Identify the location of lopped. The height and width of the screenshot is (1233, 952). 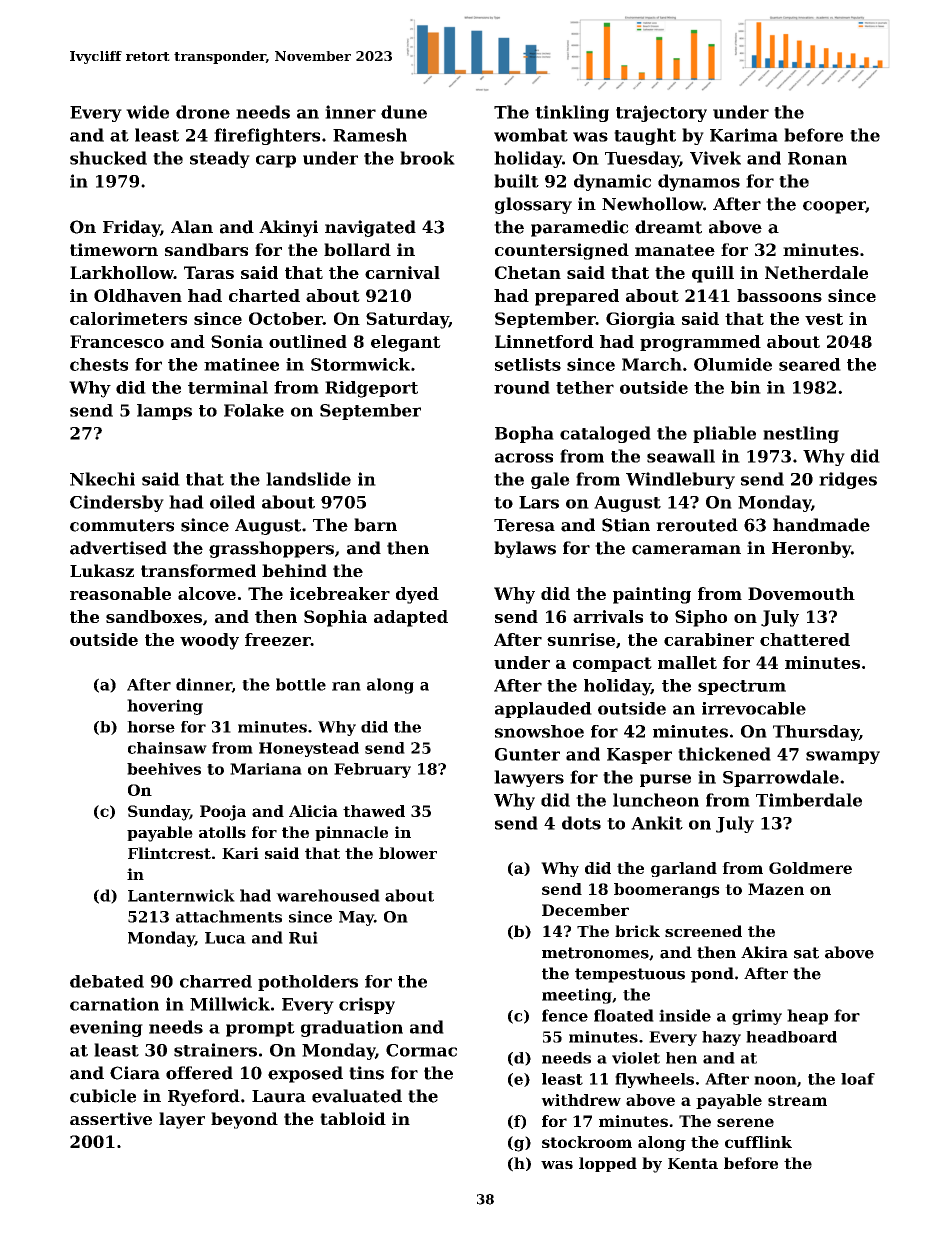
(608, 1164).
